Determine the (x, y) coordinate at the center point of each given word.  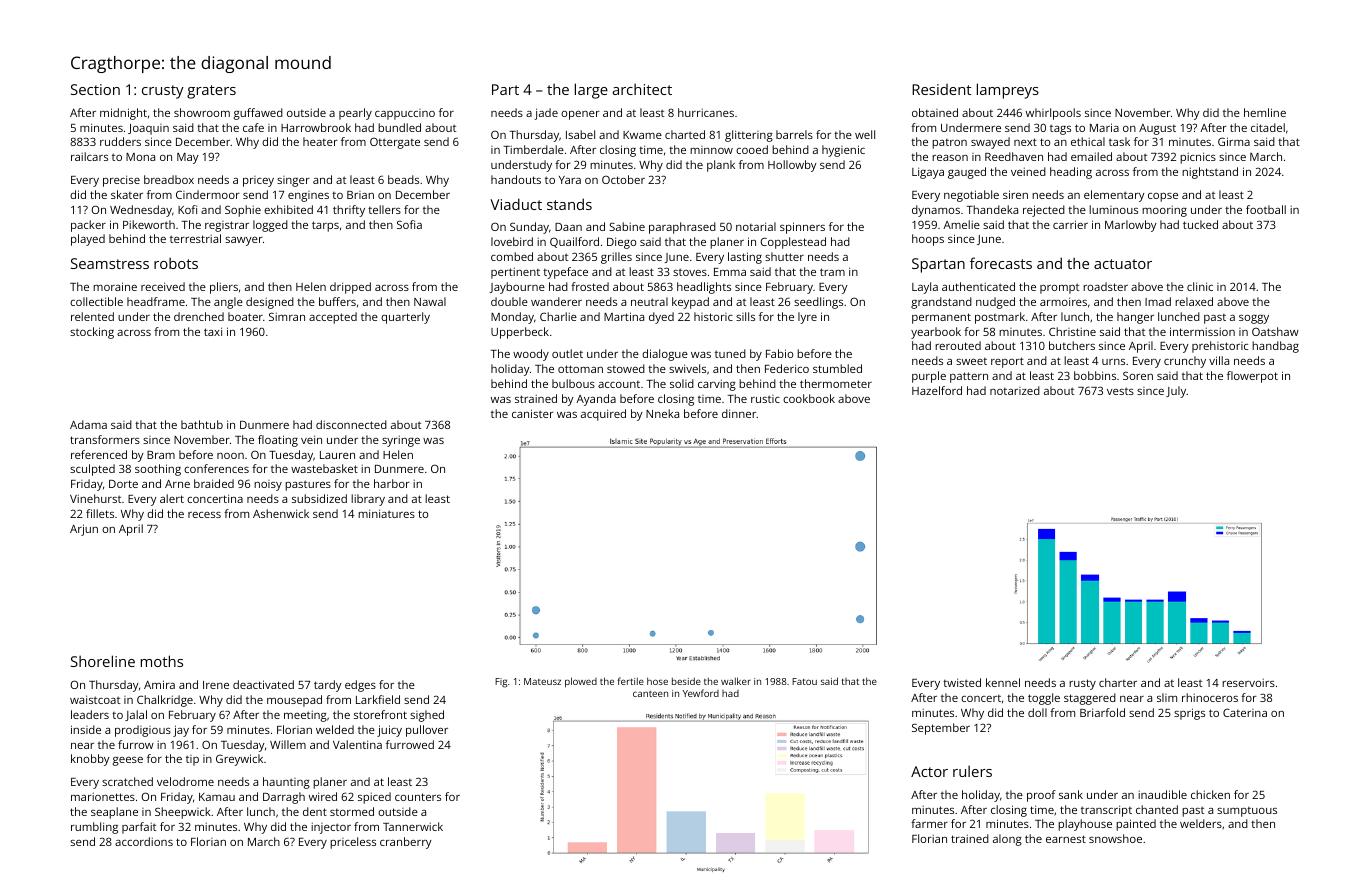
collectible (96, 301)
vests (1120, 391)
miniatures (386, 513)
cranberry (406, 843)
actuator (1123, 264)
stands (569, 204)
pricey (258, 181)
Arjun (84, 530)
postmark (1000, 318)
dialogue (665, 355)
